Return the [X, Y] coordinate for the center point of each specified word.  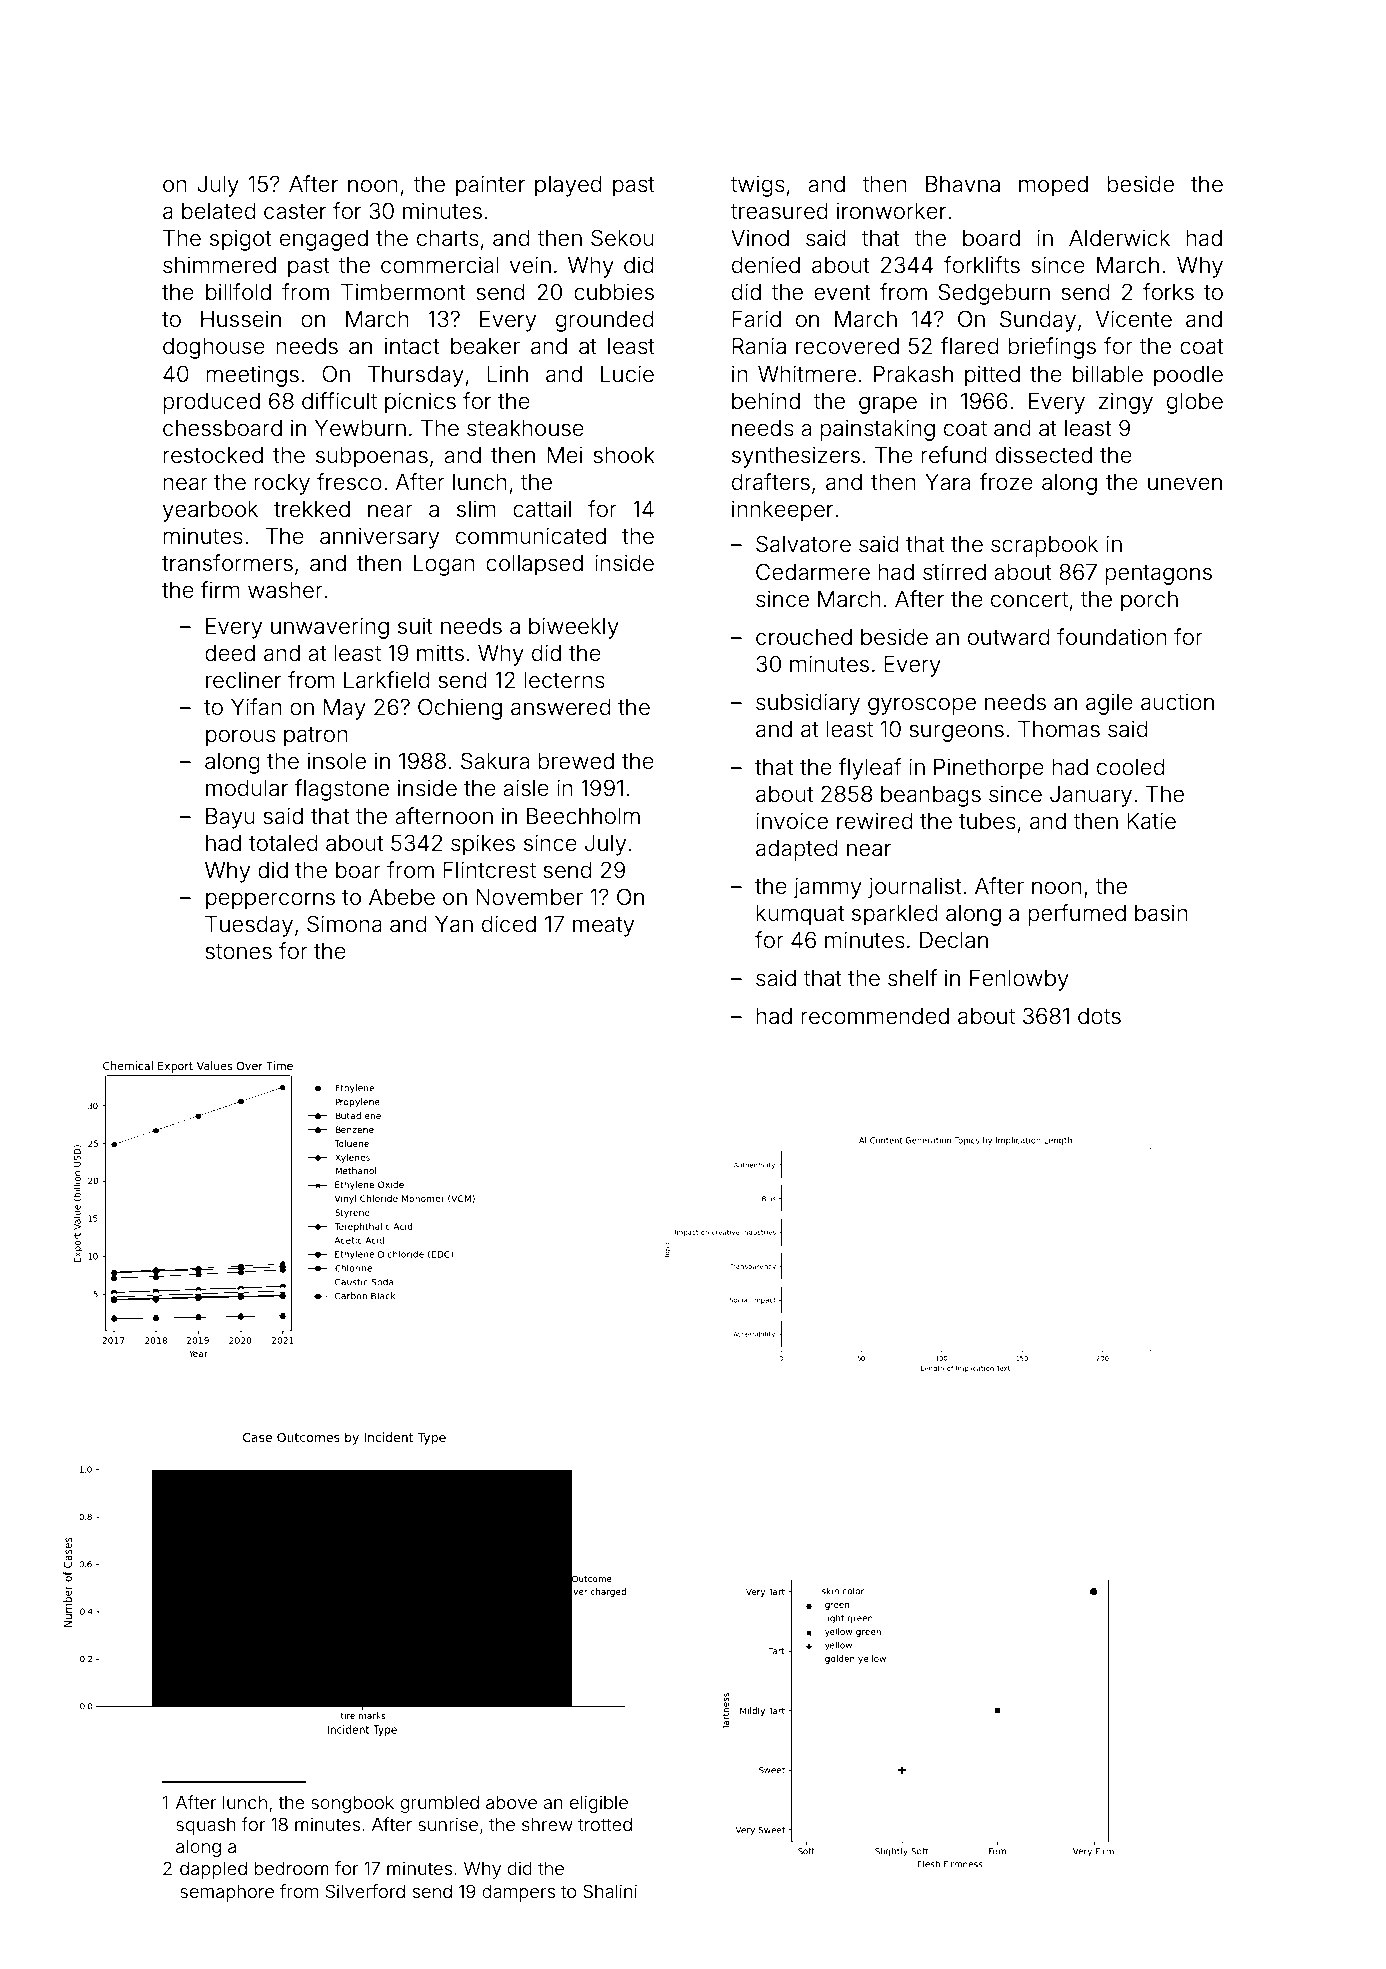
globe [1195, 403]
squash [206, 1826]
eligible [599, 1804]
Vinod [760, 238]
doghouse [214, 348]
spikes [483, 845]
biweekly [574, 628]
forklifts [982, 265]
